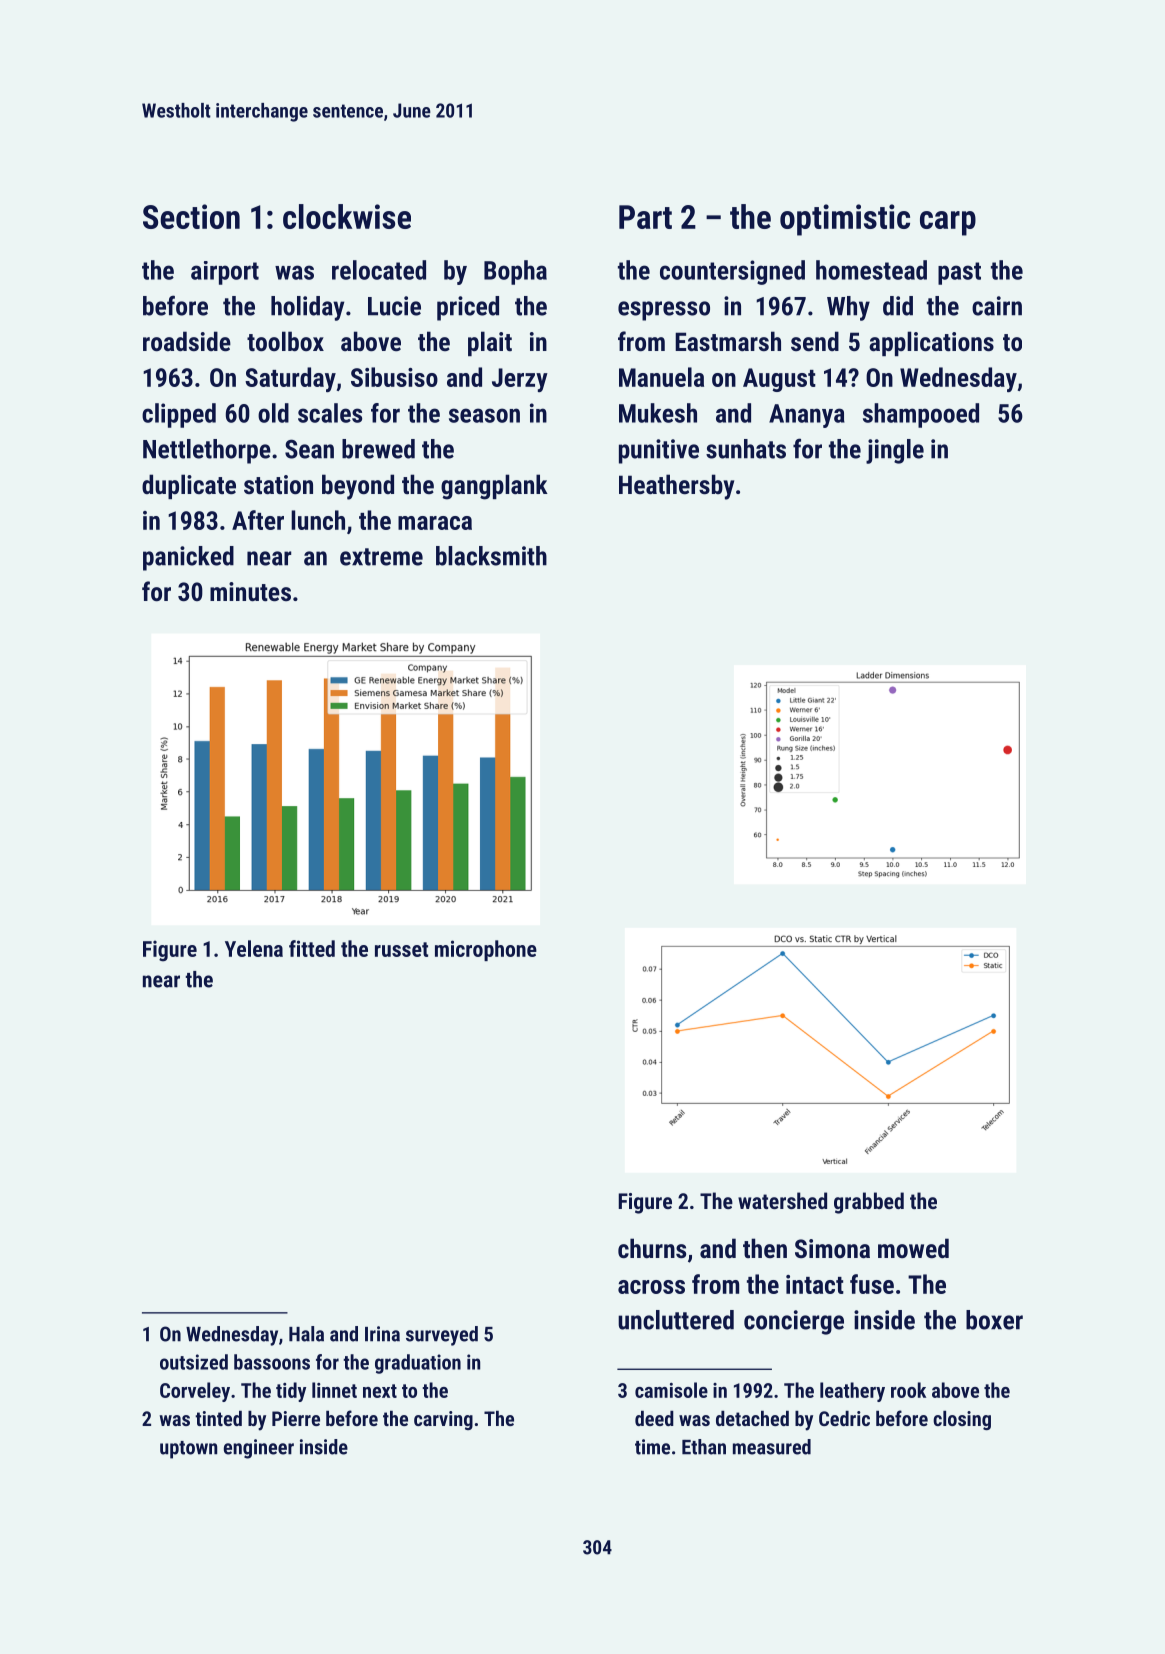 Image resolution: width=1165 pixels, height=1654 pixels. What do you see at coordinates (191, 216) in the image?
I see `Section` at bounding box center [191, 216].
